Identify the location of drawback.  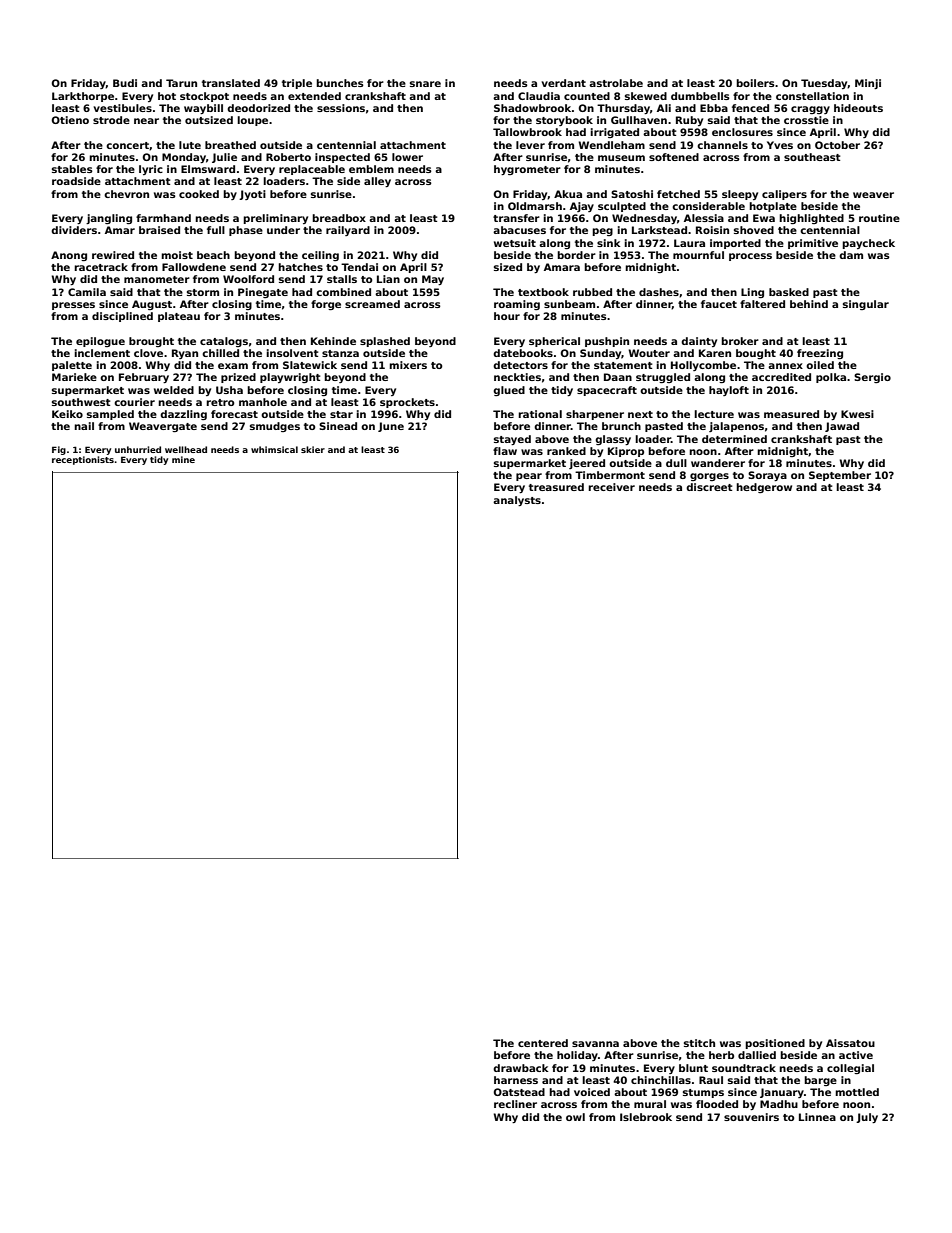
(521, 1068).
